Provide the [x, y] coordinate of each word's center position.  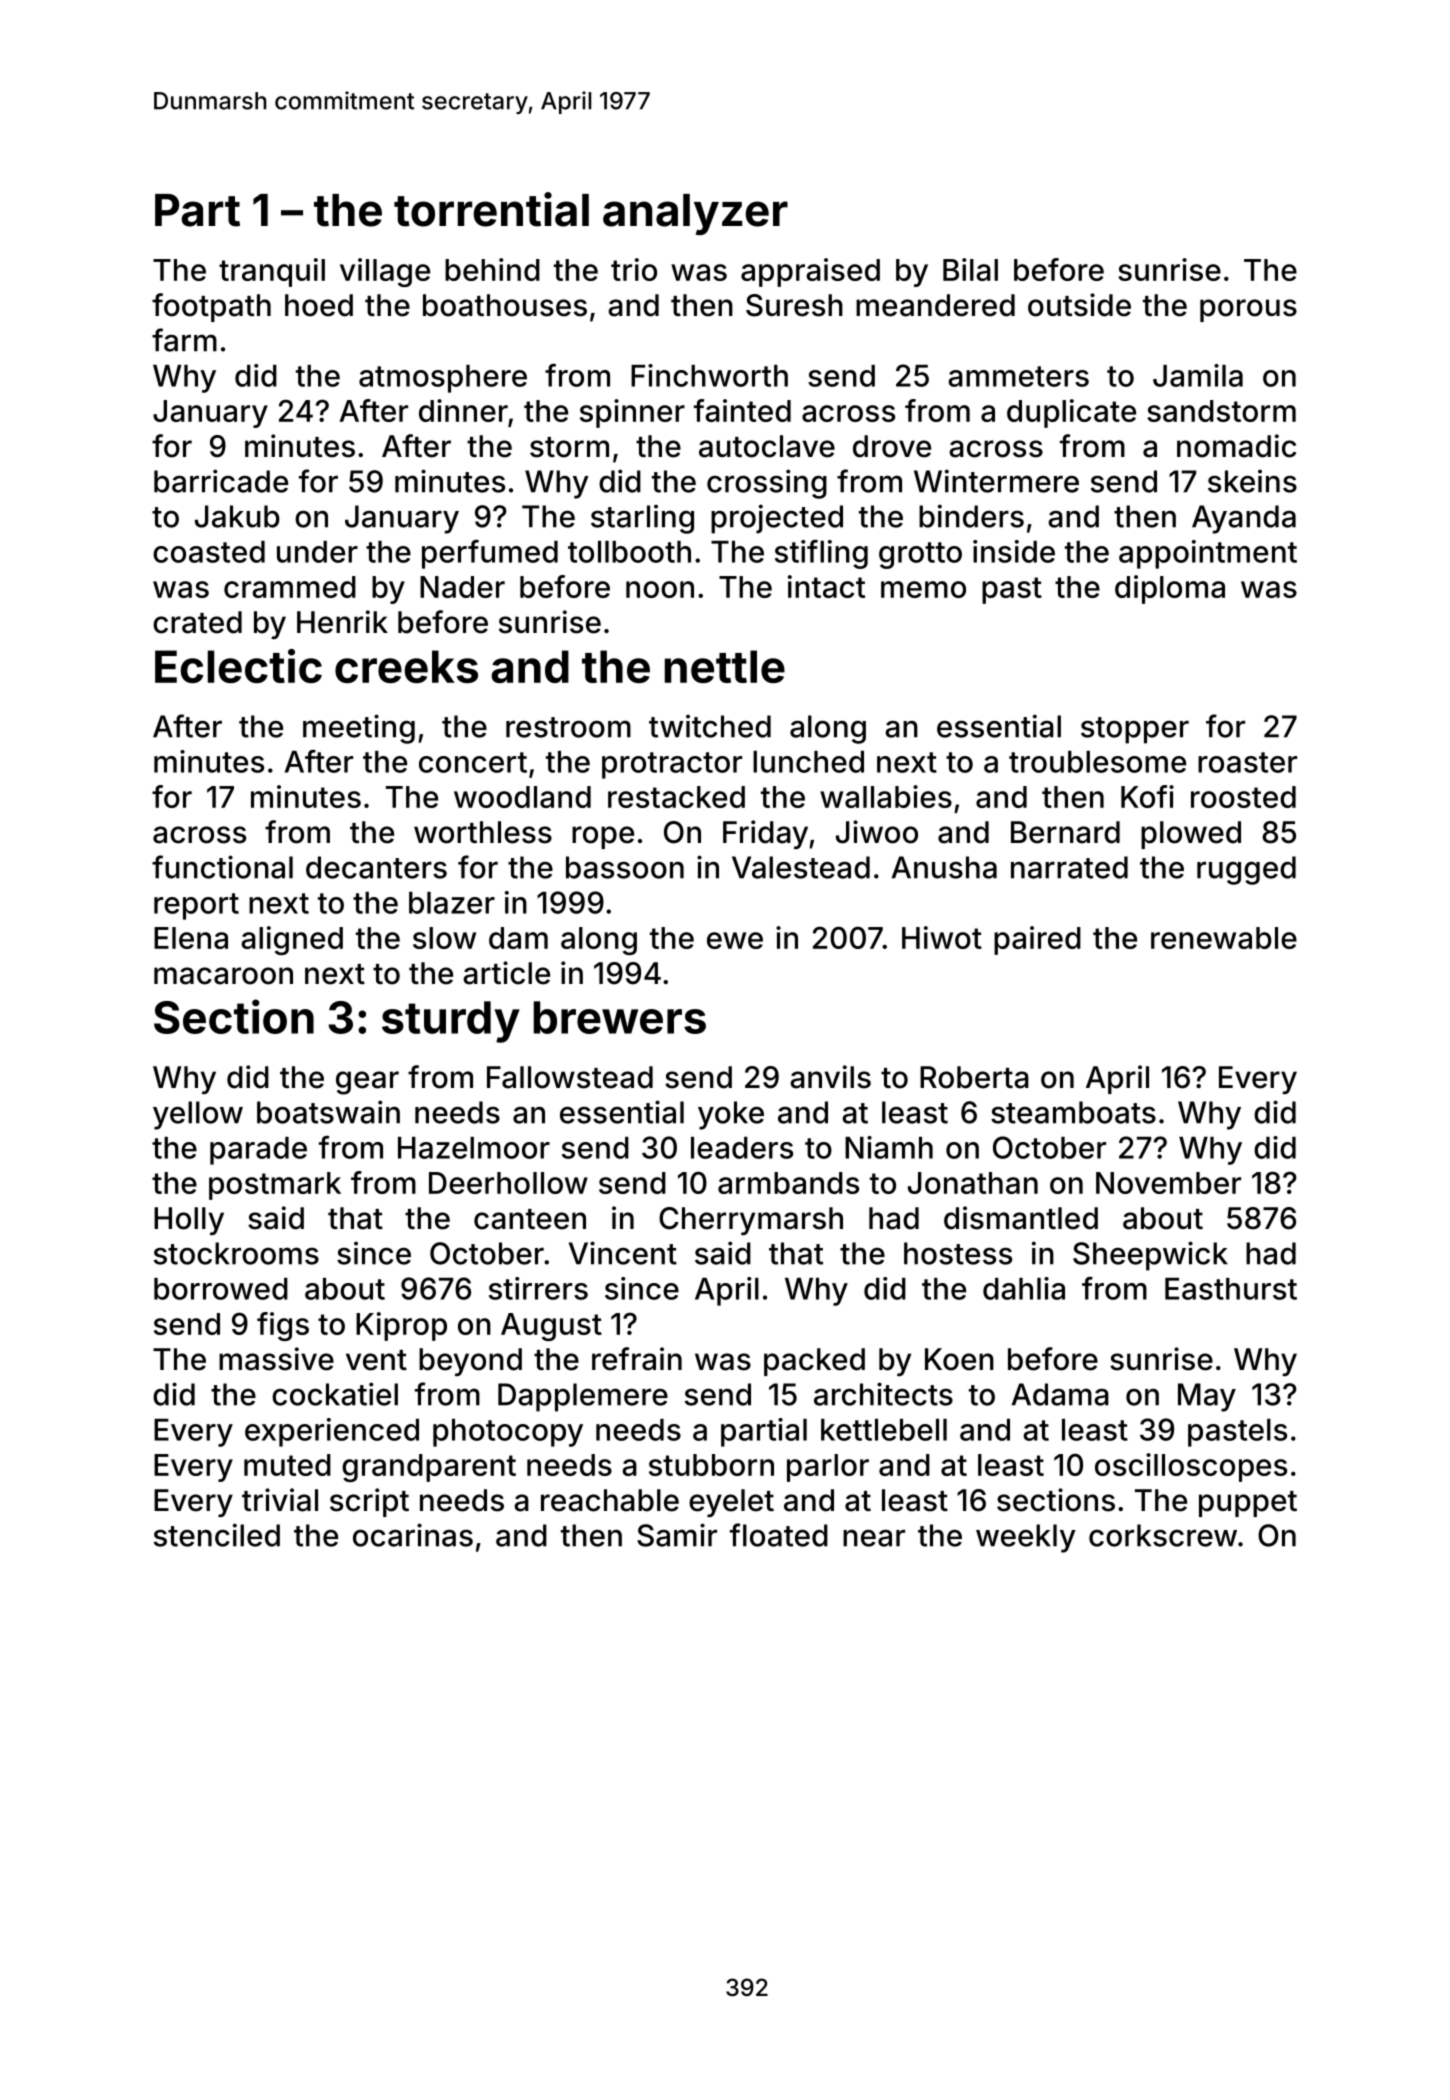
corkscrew [1163, 1535]
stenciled [217, 1535]
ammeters [1018, 376]
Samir [677, 1535]
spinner [632, 413]
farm [184, 340]
